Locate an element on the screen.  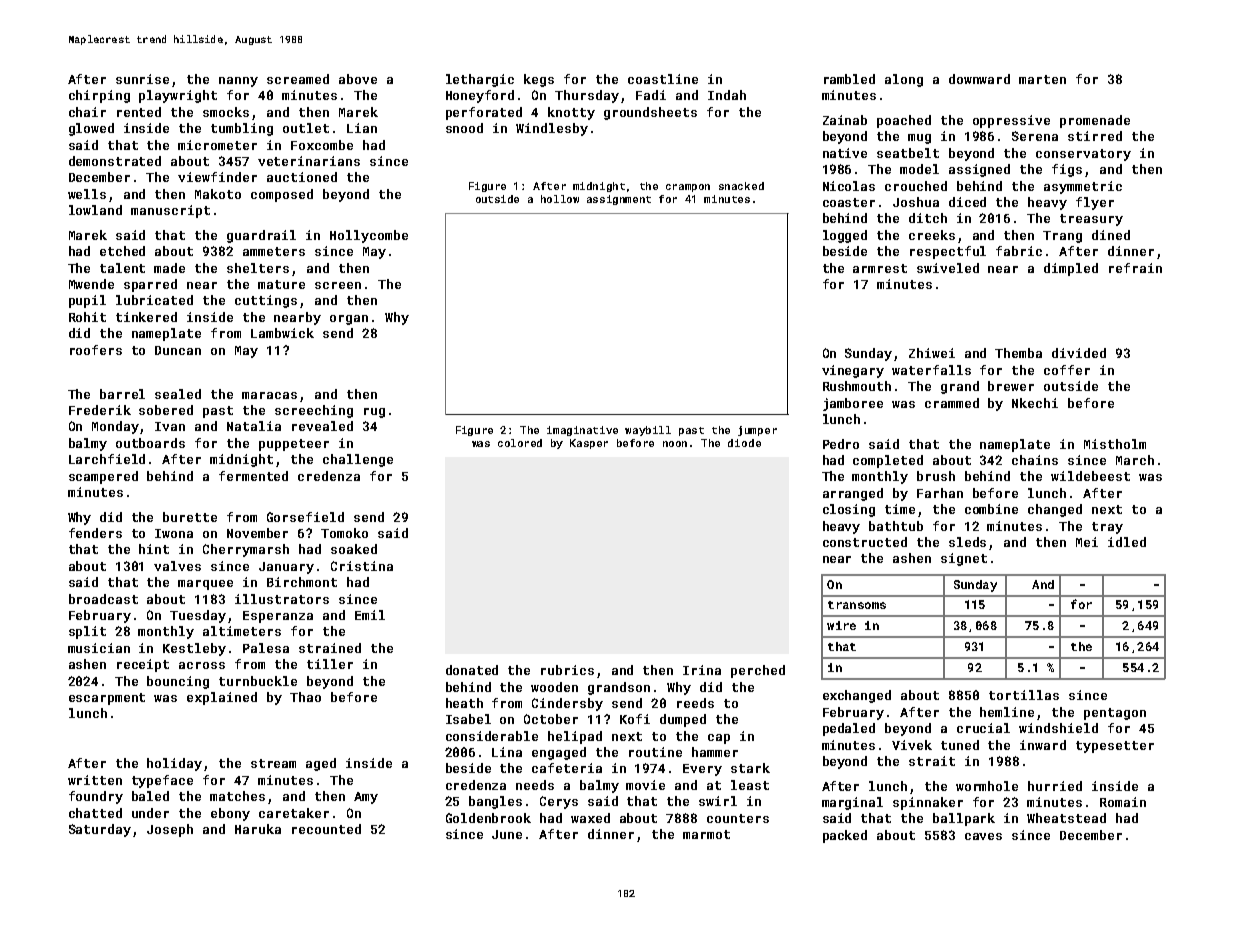
coastline is located at coordinates (663, 79).
